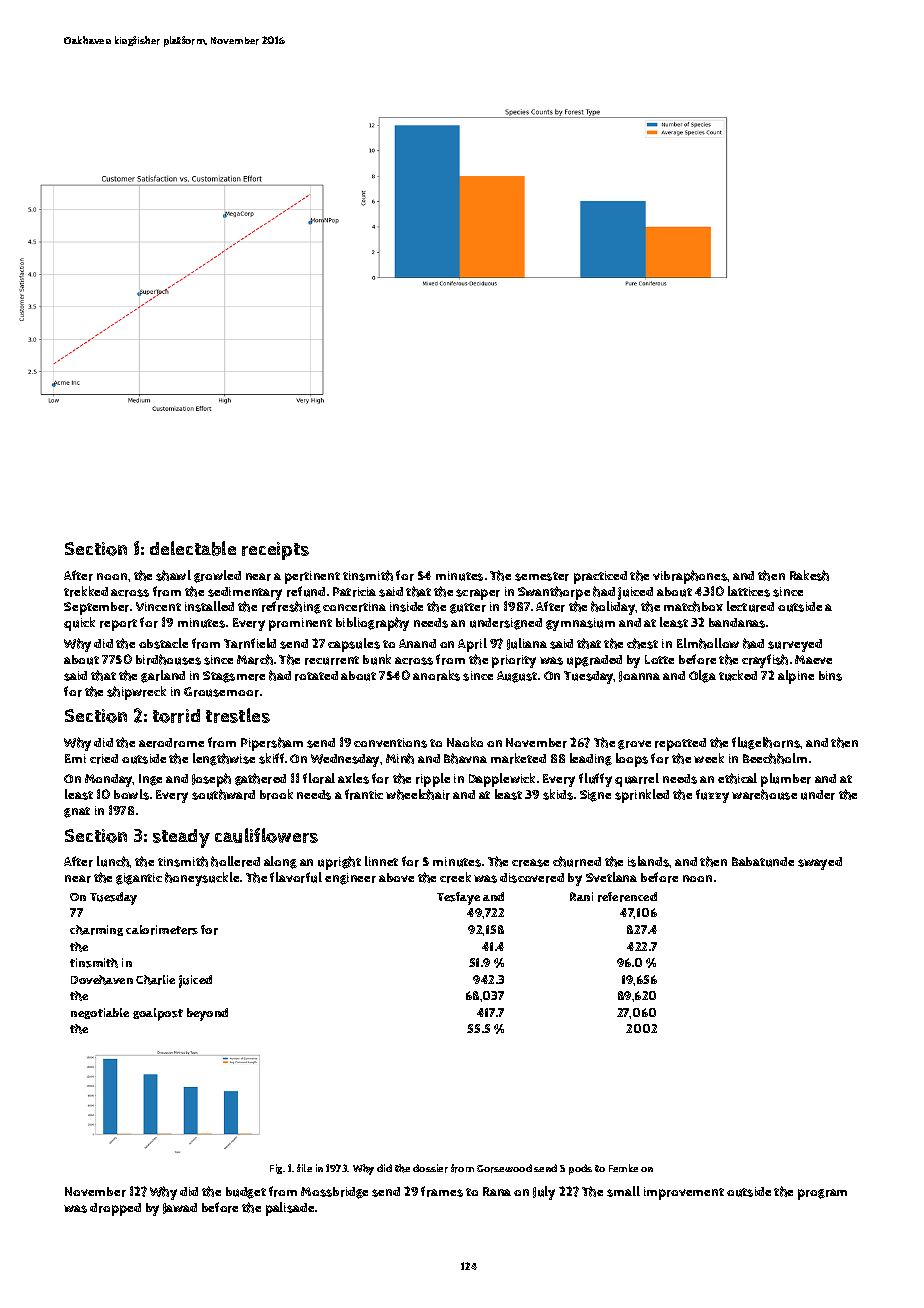  I want to click on program, so click(822, 1194).
